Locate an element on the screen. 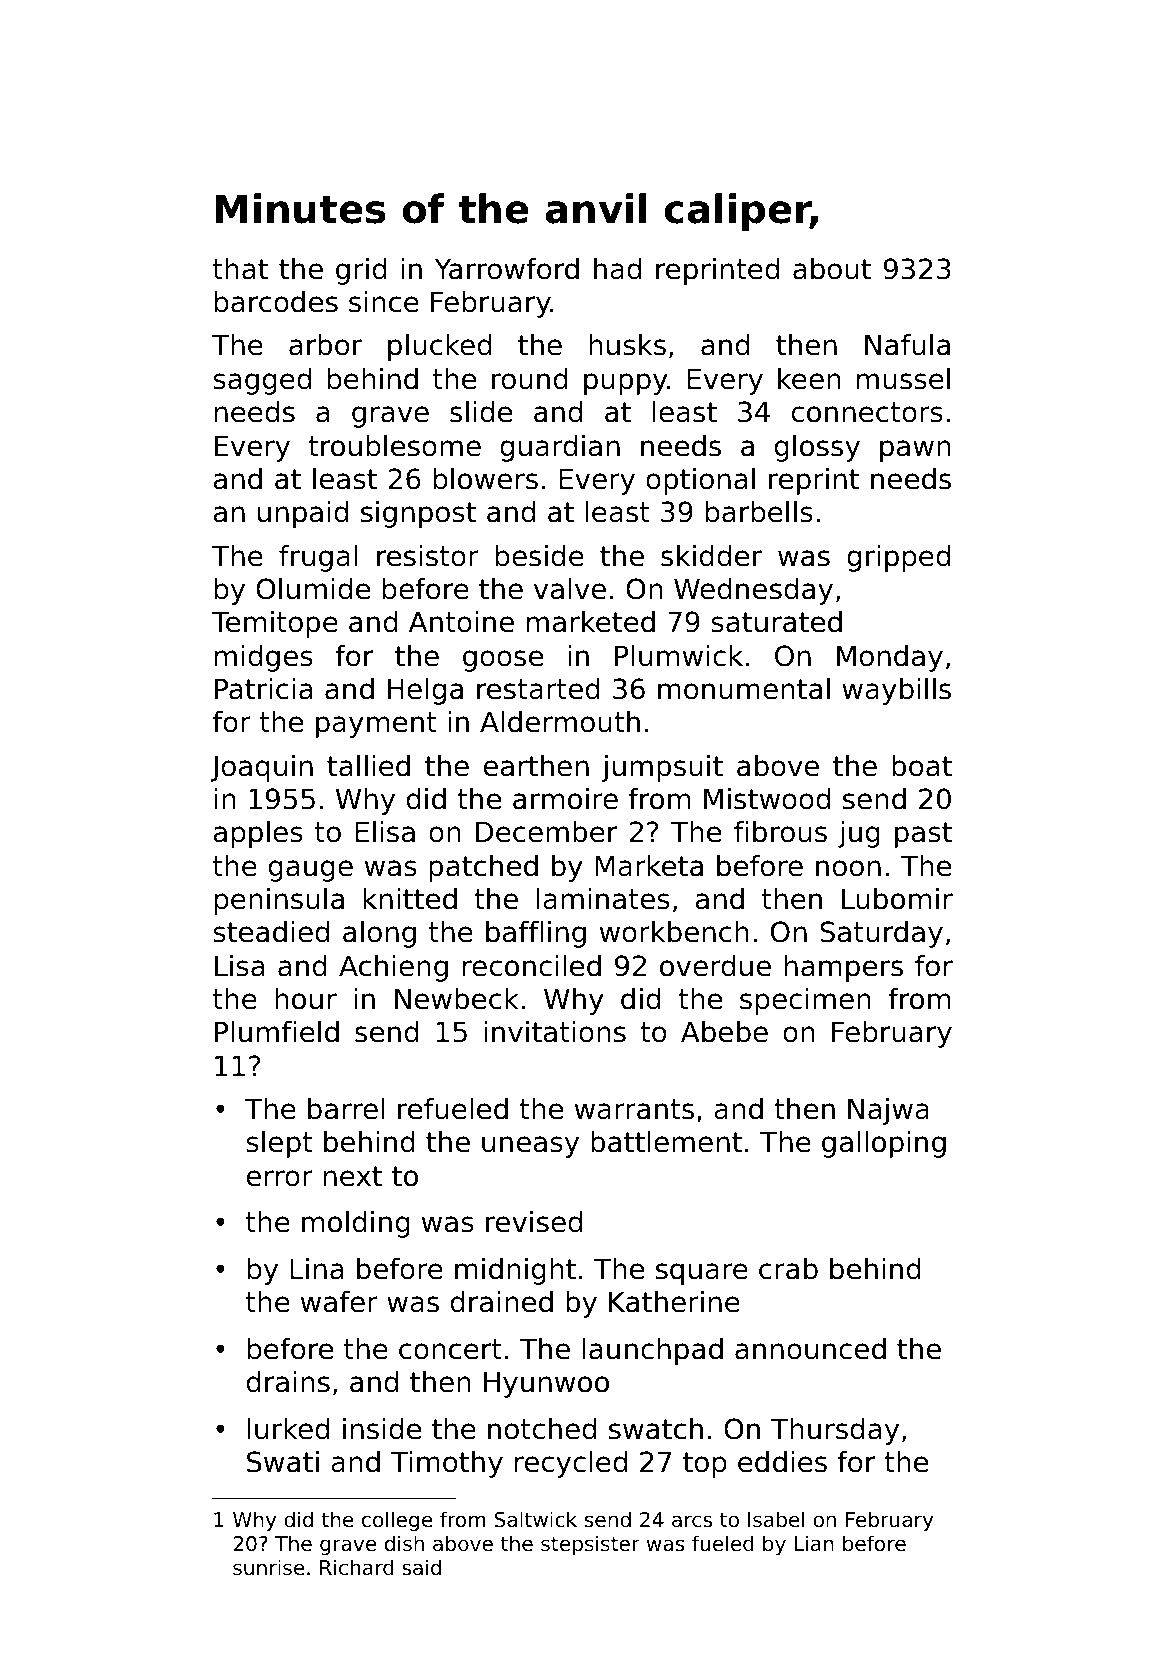 Image resolution: width=1165 pixels, height=1654 pixels. uneasy is located at coordinates (530, 1147).
